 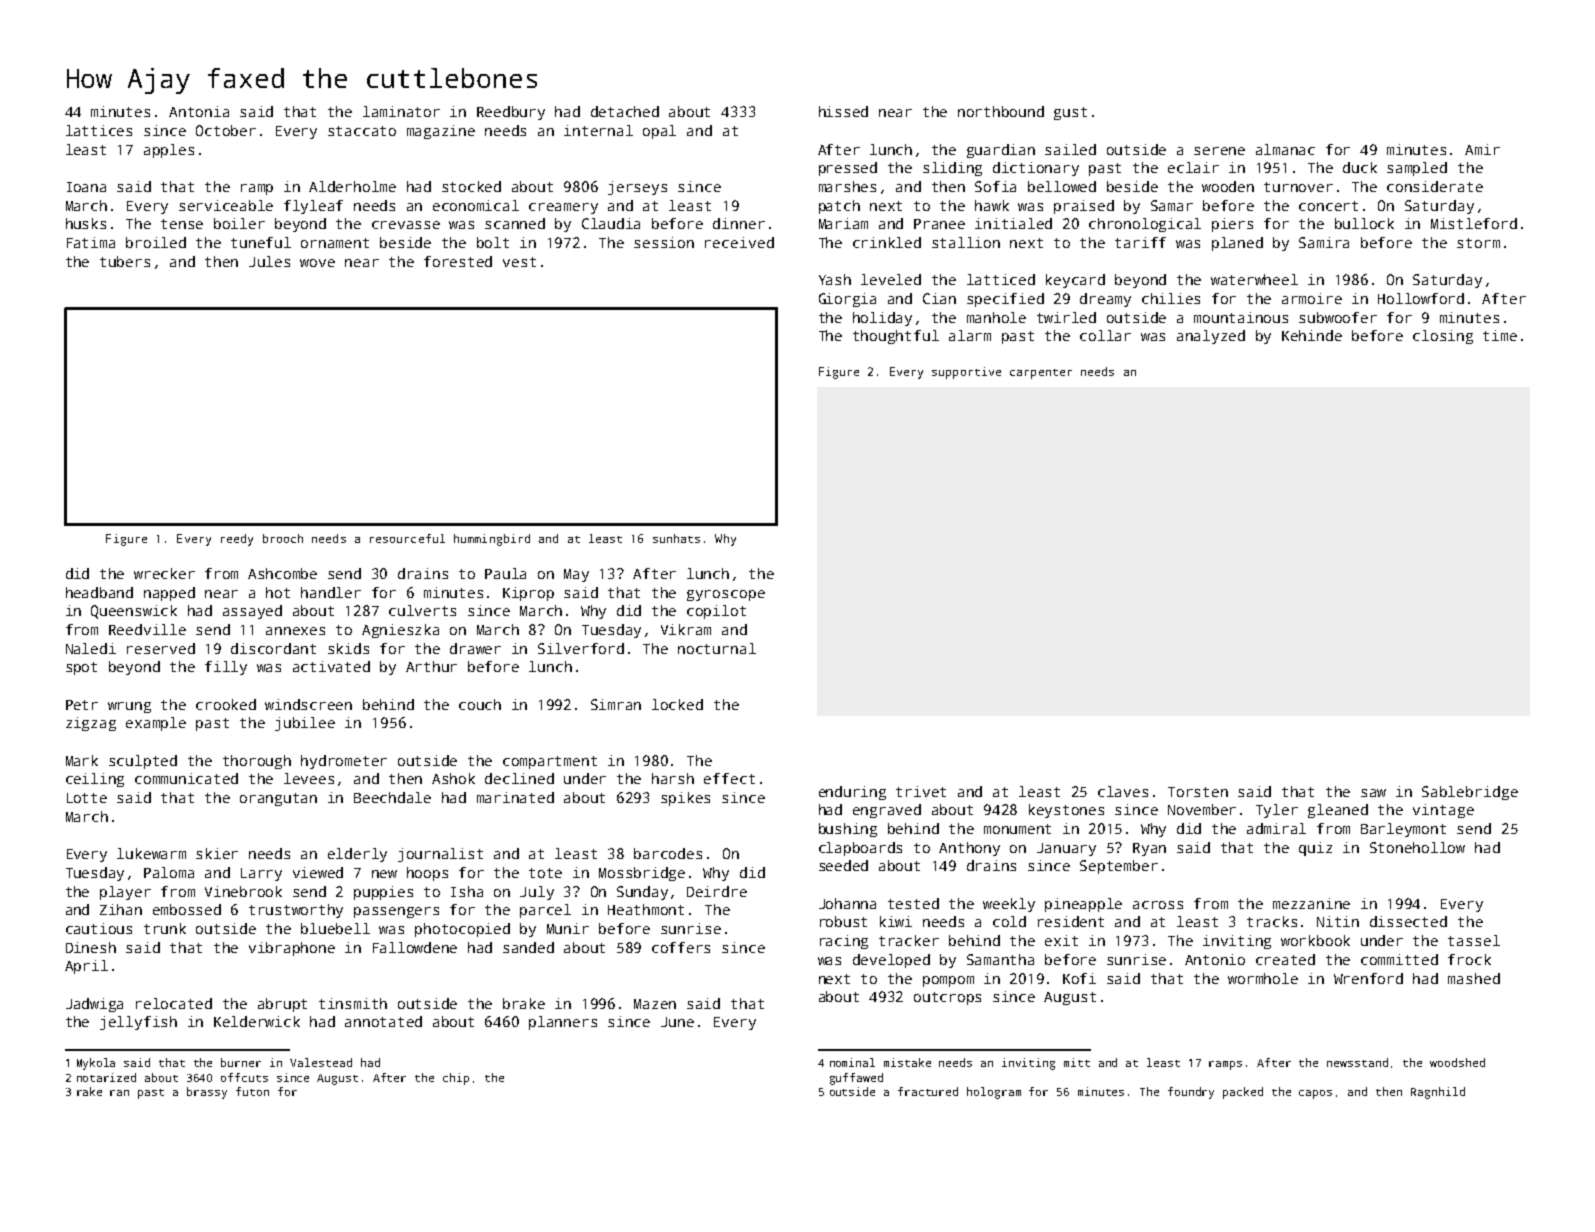 I want to click on Sablebridge, so click(x=1470, y=793).
